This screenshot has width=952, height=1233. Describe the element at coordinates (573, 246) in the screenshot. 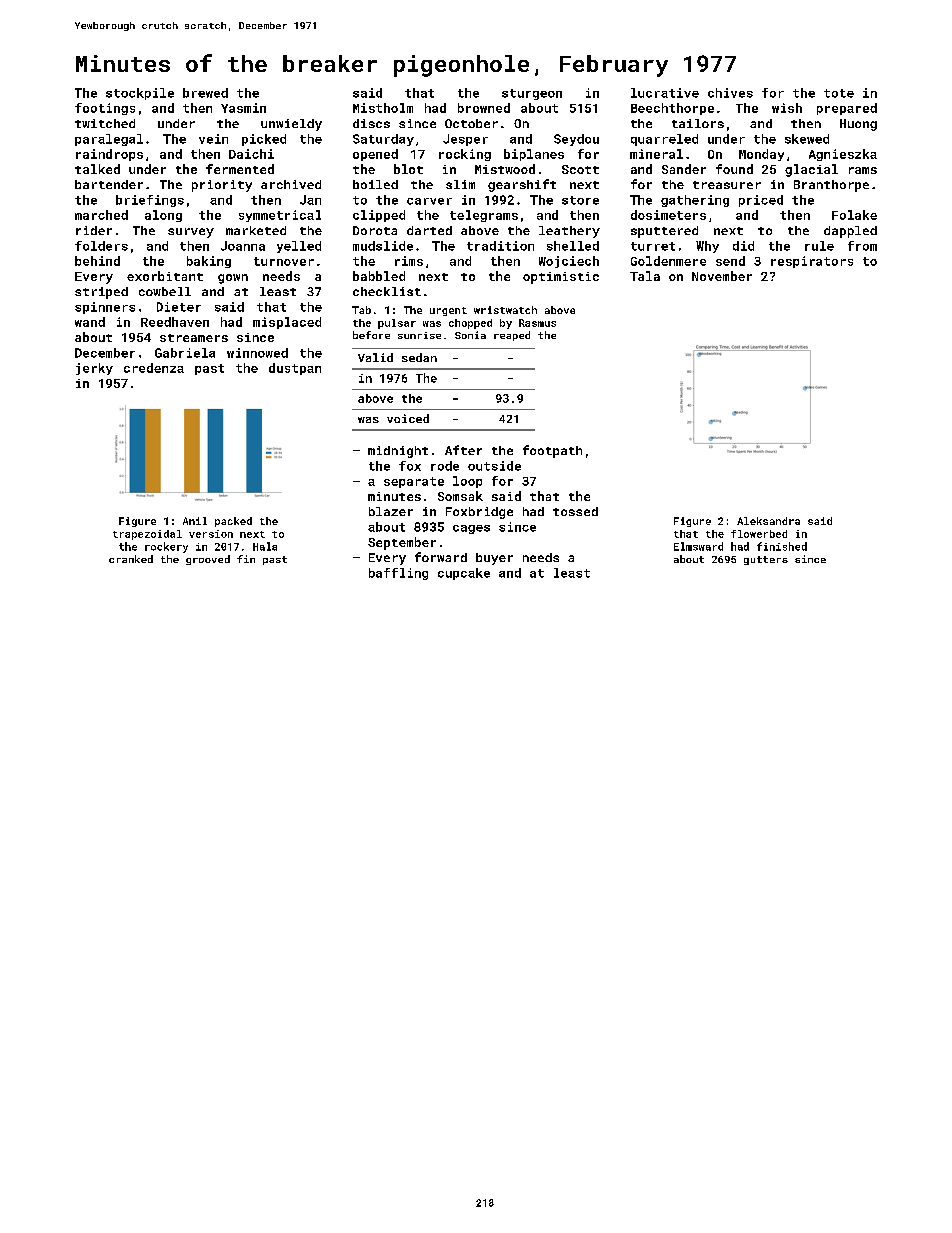

I see `shelled` at that location.
